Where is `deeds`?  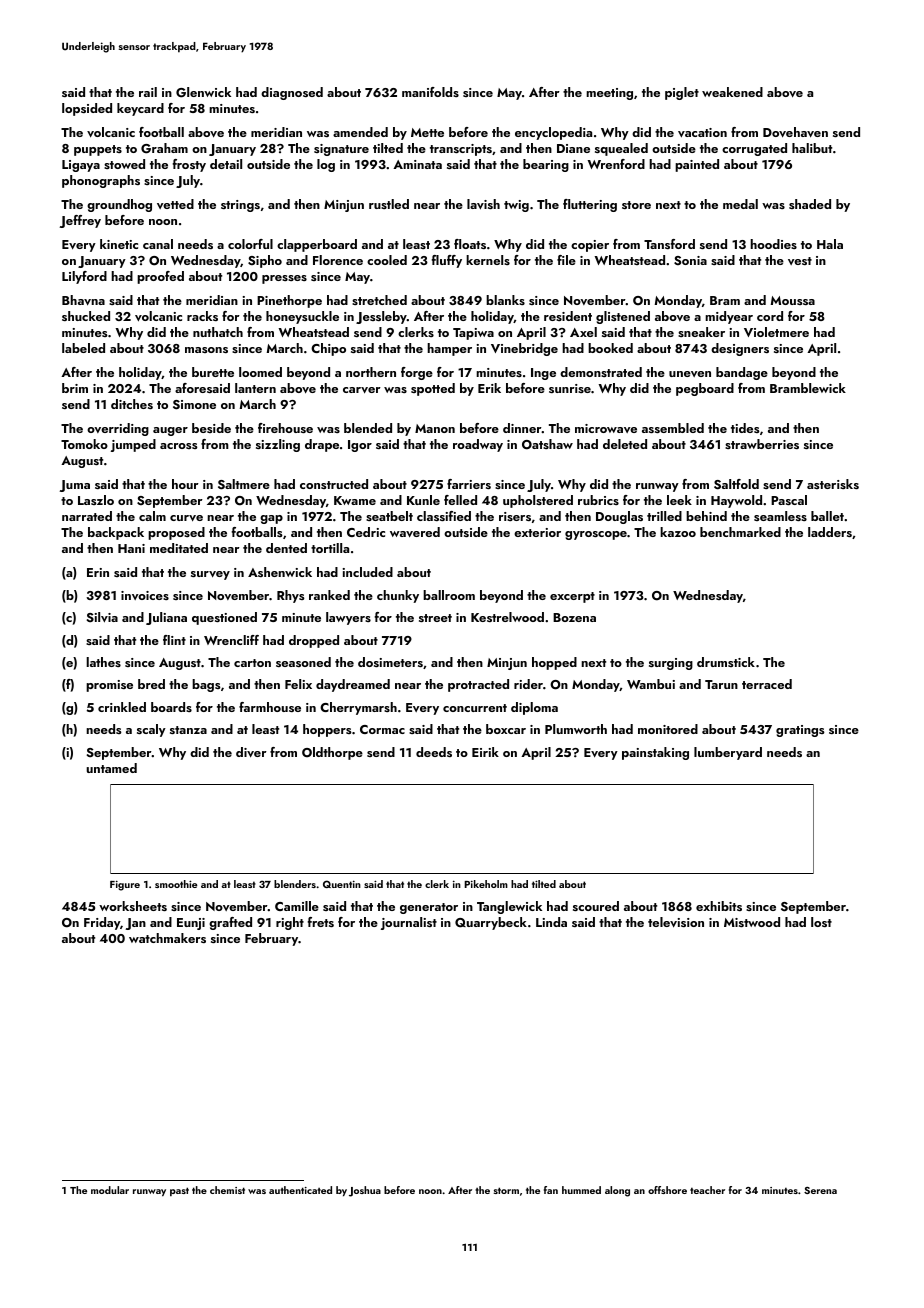 deeds is located at coordinates (434, 752).
